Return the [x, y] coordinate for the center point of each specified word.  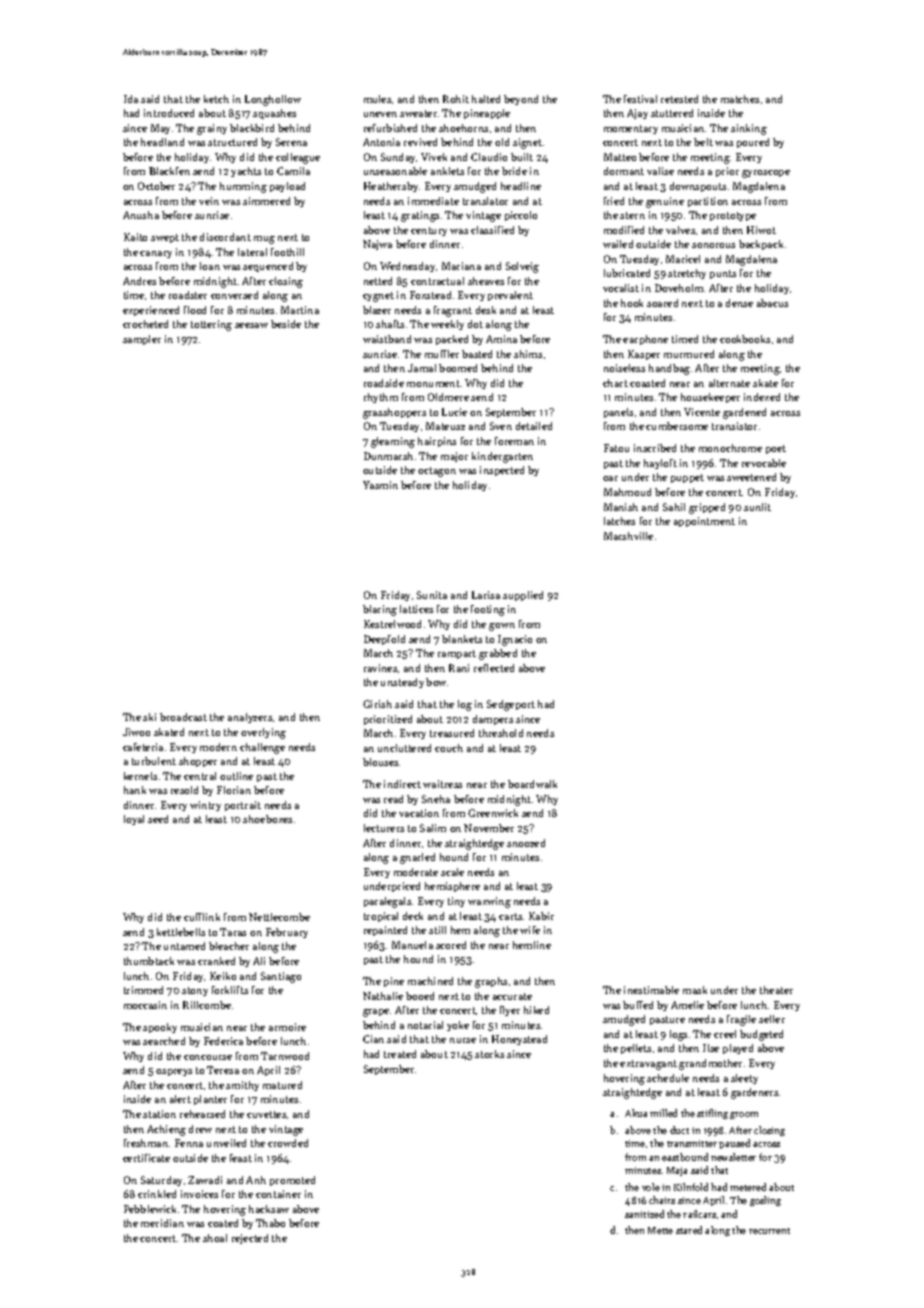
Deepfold [384, 640]
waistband [387, 339]
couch [449, 748]
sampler [142, 340]
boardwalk [532, 784]
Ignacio [515, 640]
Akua [636, 1113]
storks [489, 1054]
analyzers [250, 718]
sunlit [757, 507]
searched [164, 1041]
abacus [772, 303]
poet [776, 449]
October [156, 186]
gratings [420, 216]
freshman [146, 1143]
